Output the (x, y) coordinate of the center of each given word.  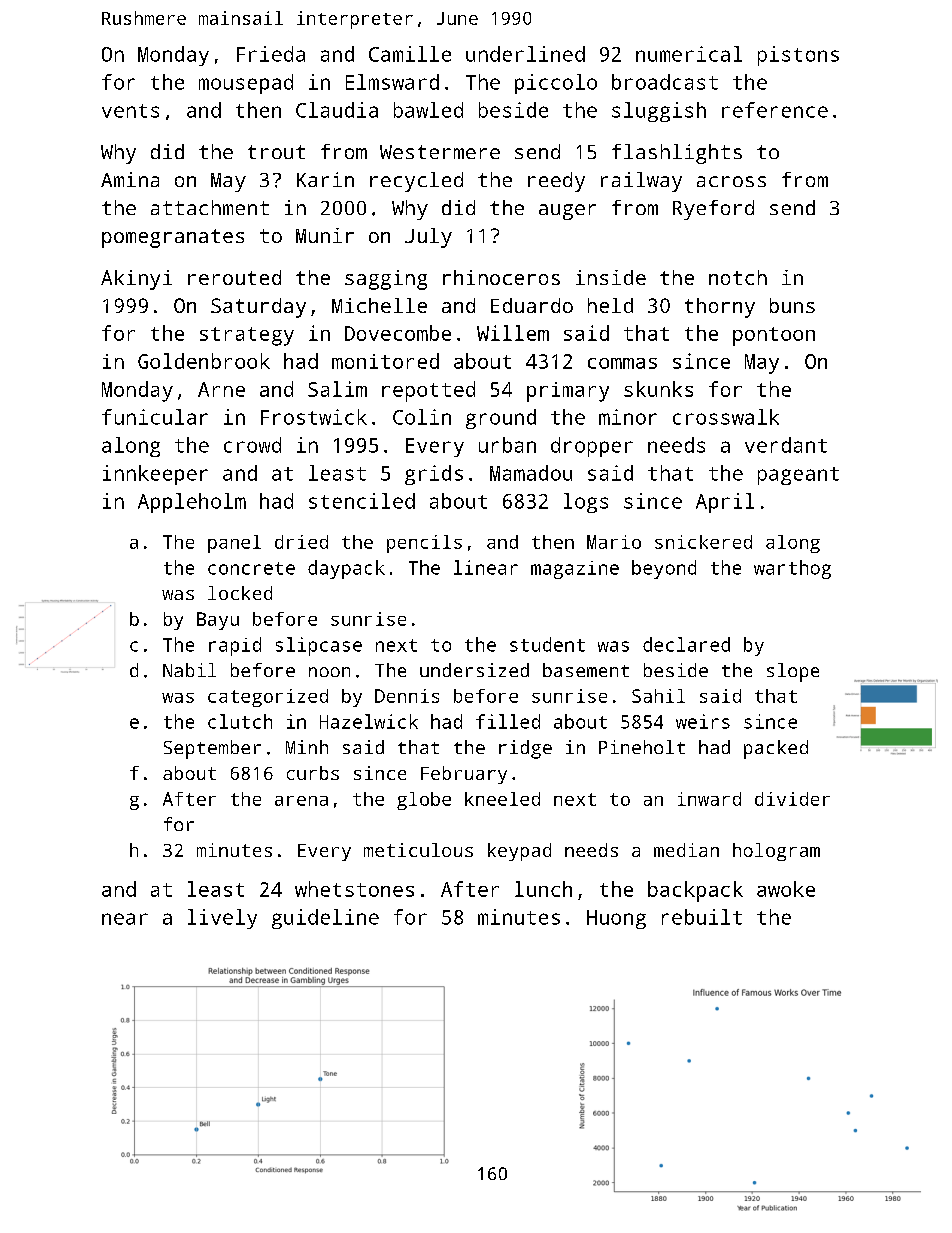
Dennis (407, 696)
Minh (307, 747)
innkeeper (155, 475)
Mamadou (531, 473)
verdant (786, 445)
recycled (416, 182)
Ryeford (713, 210)
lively (222, 919)
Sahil (658, 696)
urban (507, 445)
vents (130, 111)
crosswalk (726, 417)
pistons (798, 56)
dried (301, 542)
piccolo (556, 84)
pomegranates (173, 238)
